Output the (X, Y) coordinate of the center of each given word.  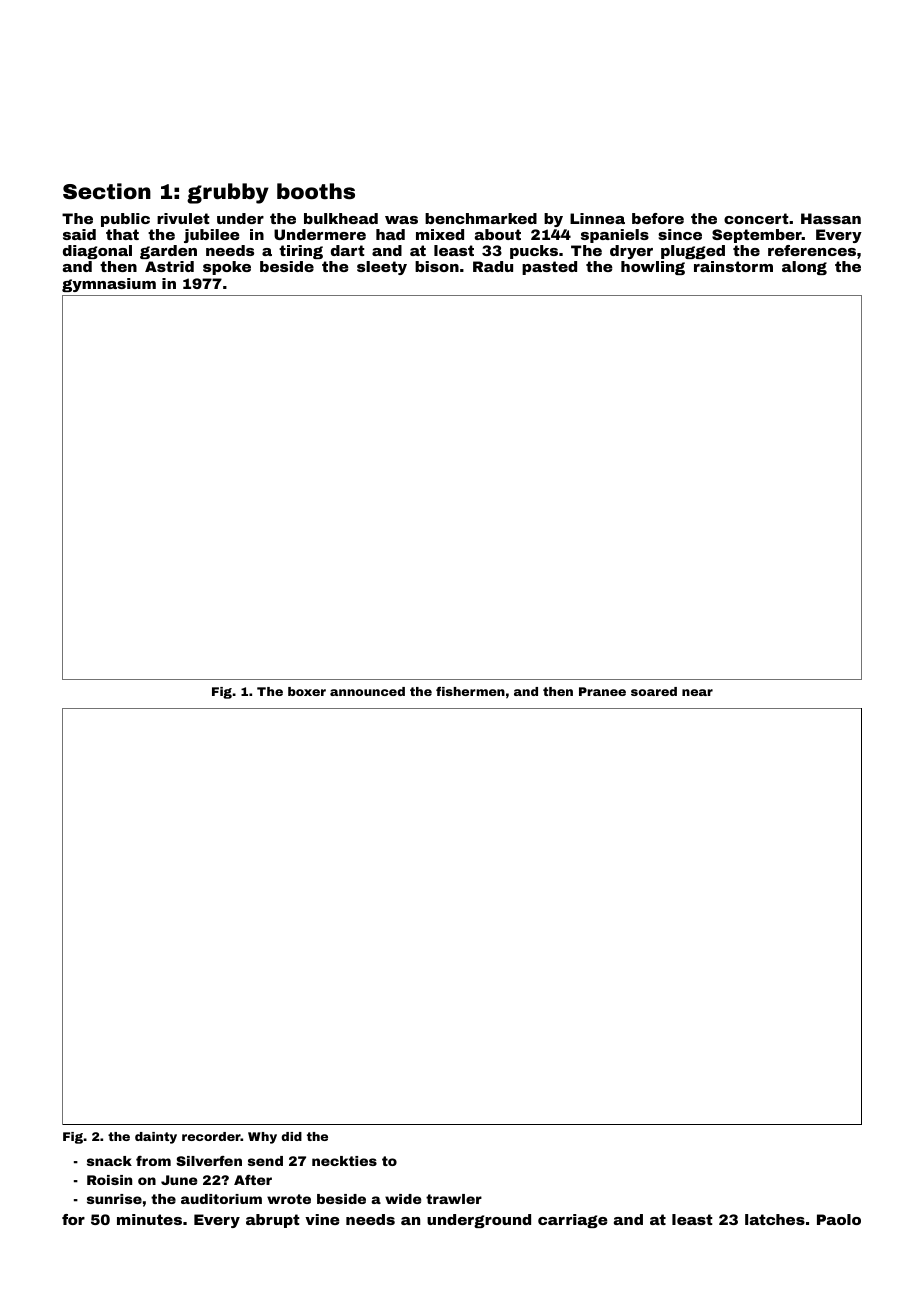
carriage (573, 1221)
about (498, 234)
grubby (228, 193)
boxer (307, 691)
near (697, 692)
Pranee (602, 691)
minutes (149, 1219)
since (680, 234)
